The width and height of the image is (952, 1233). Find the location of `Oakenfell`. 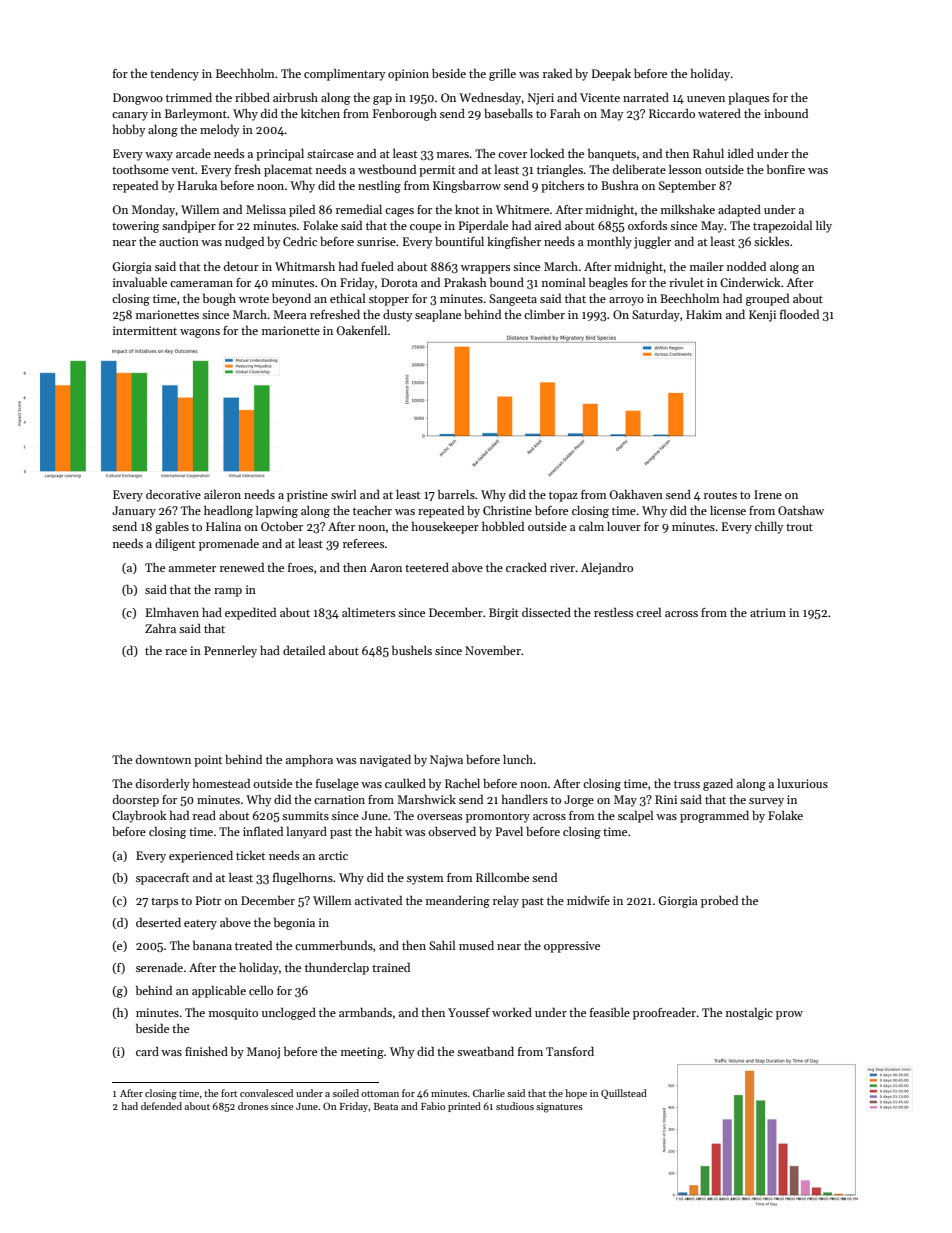

Oakenfell is located at coordinates (362, 330).
